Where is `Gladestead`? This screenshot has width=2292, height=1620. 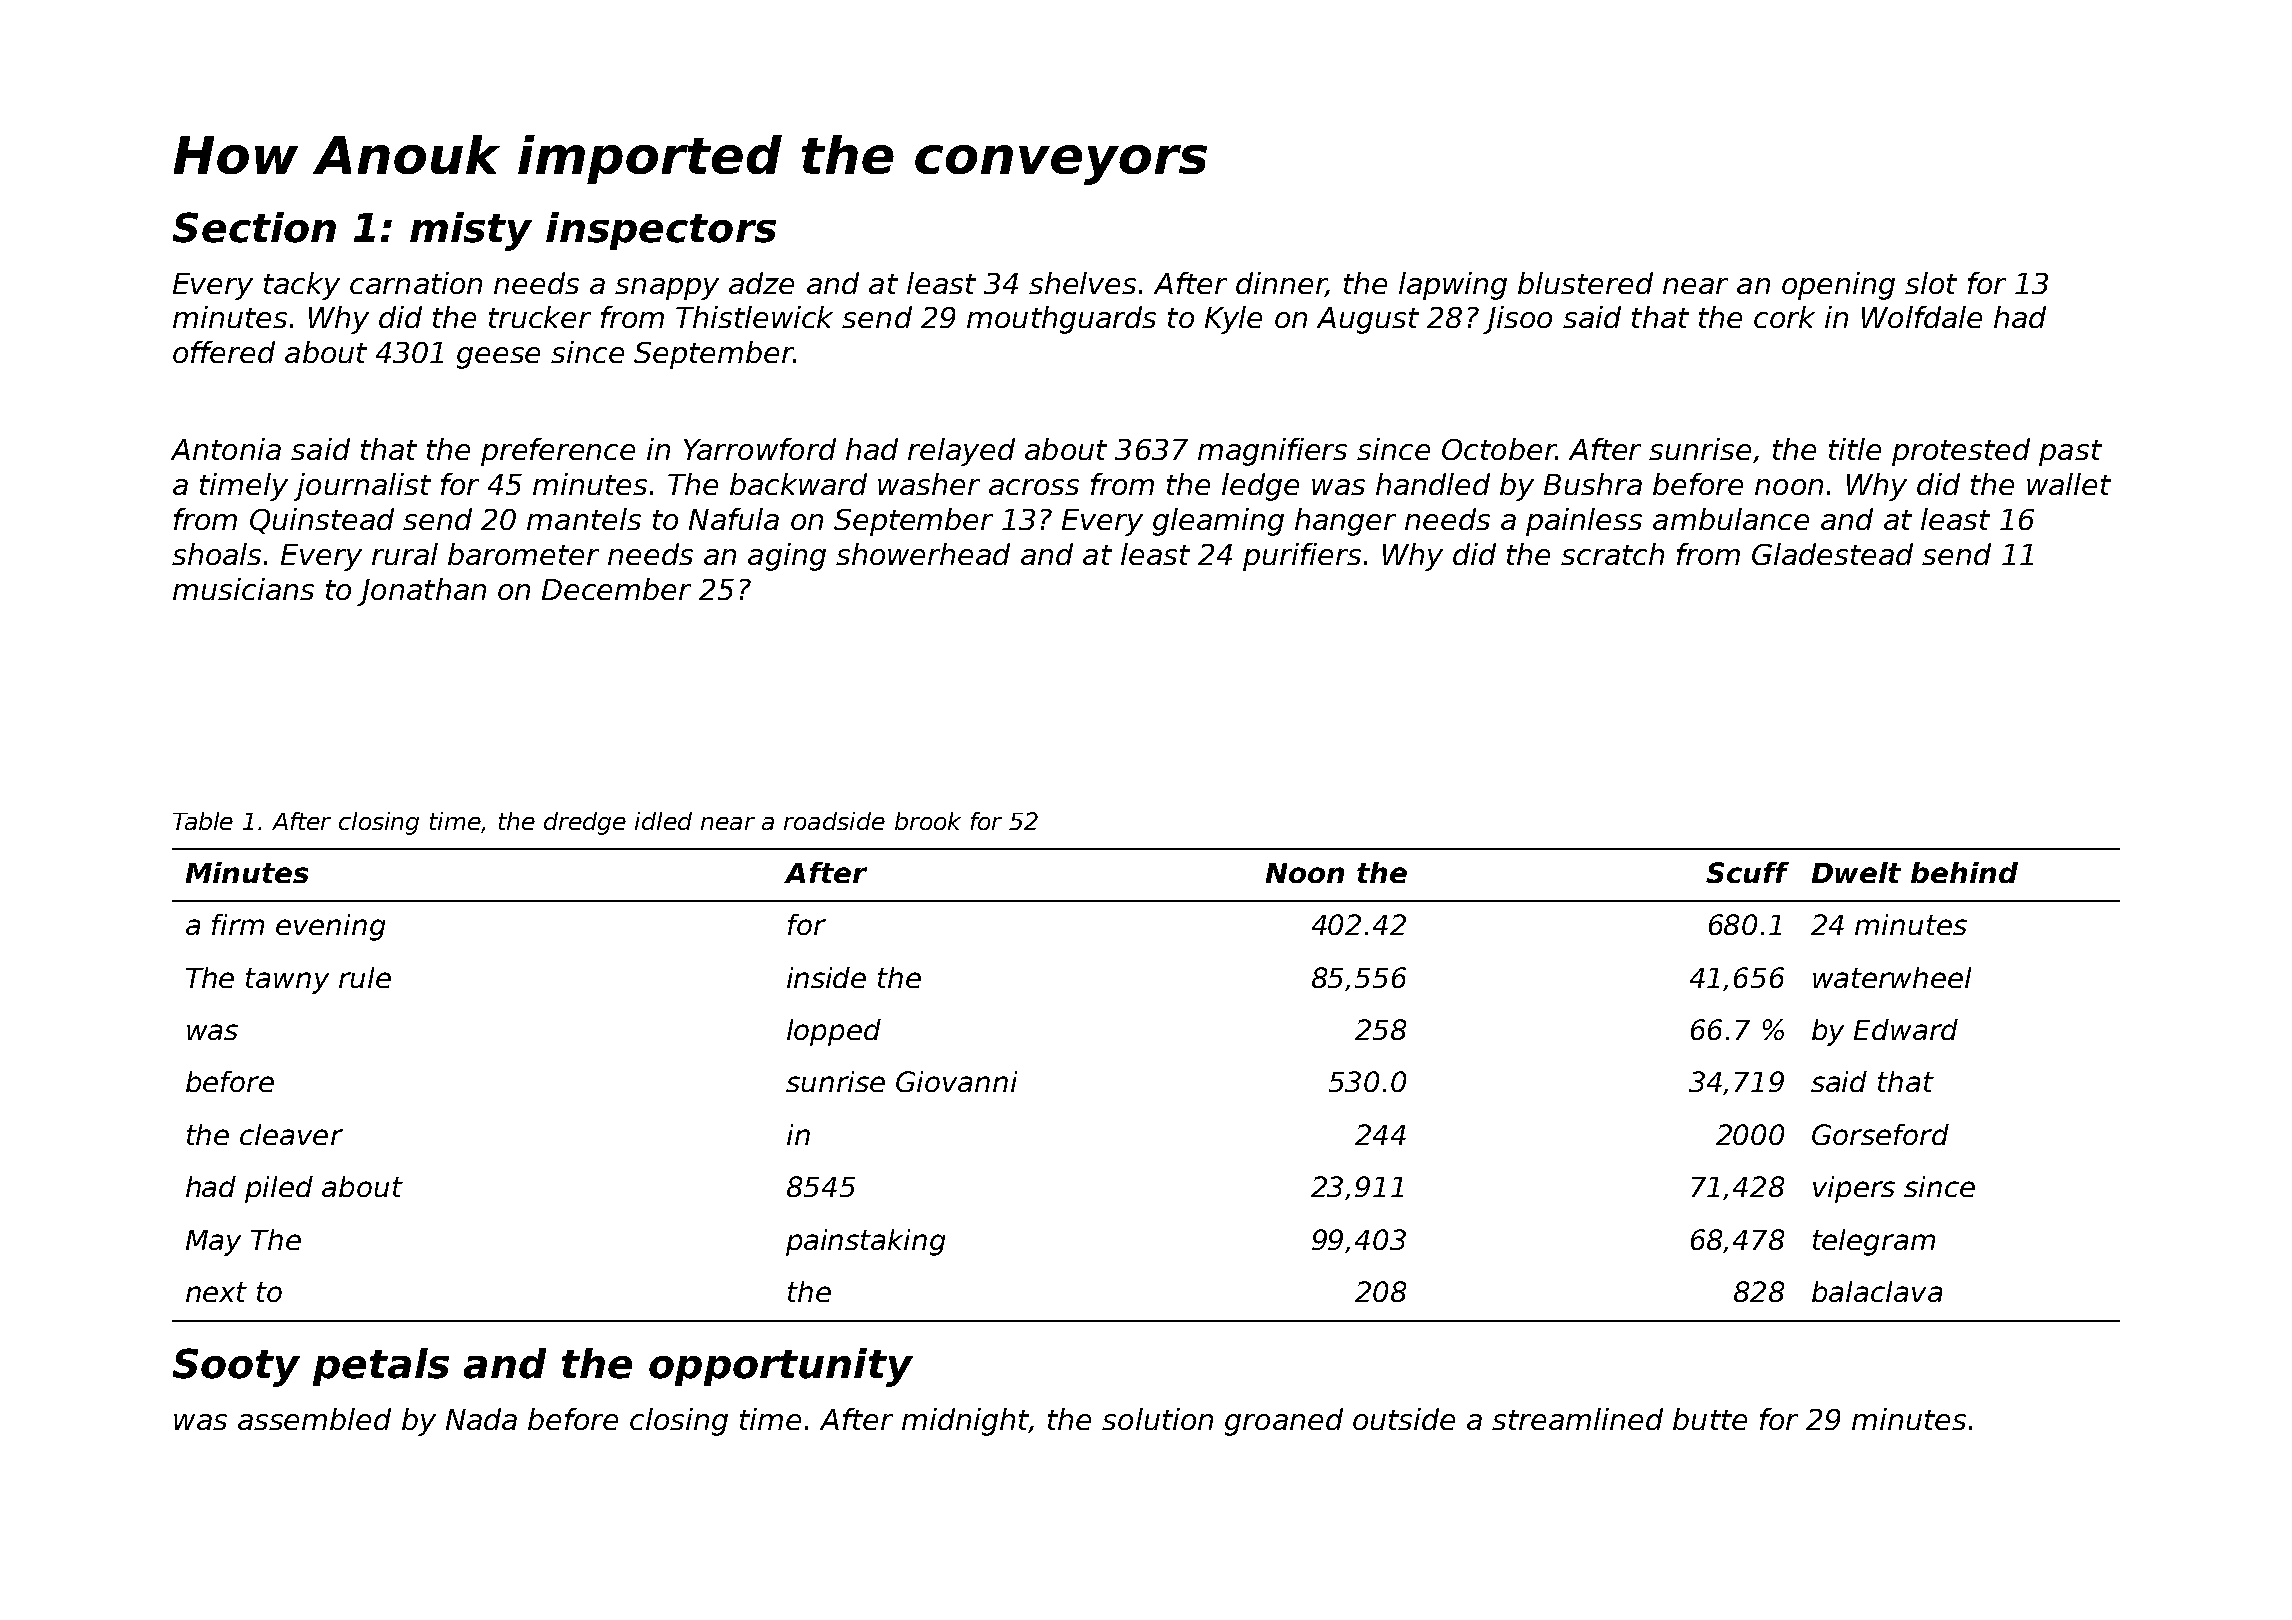 Gladestead is located at coordinates (1832, 554).
